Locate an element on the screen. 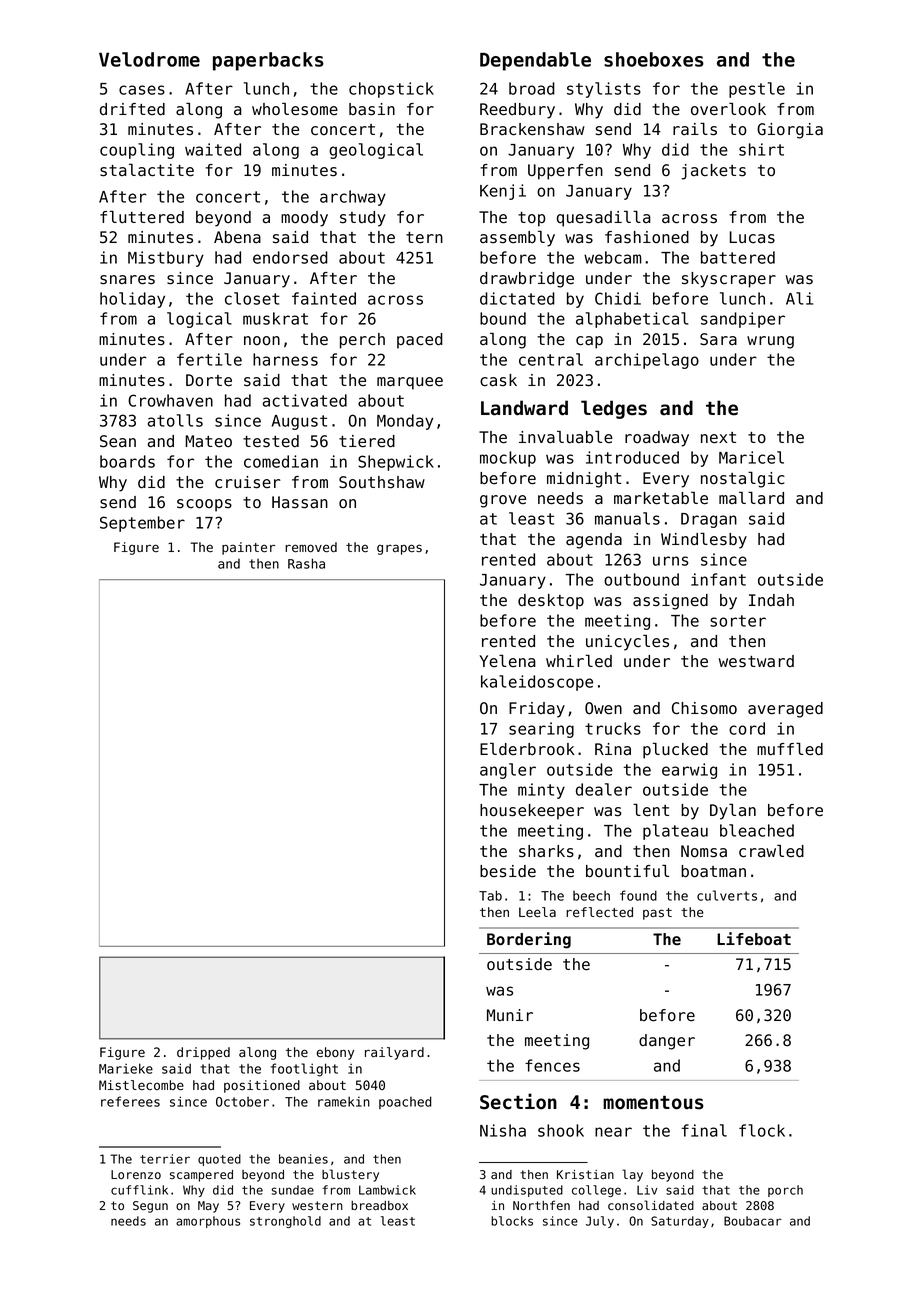 This screenshot has width=924, height=1308. paperbacks is located at coordinates (268, 61).
